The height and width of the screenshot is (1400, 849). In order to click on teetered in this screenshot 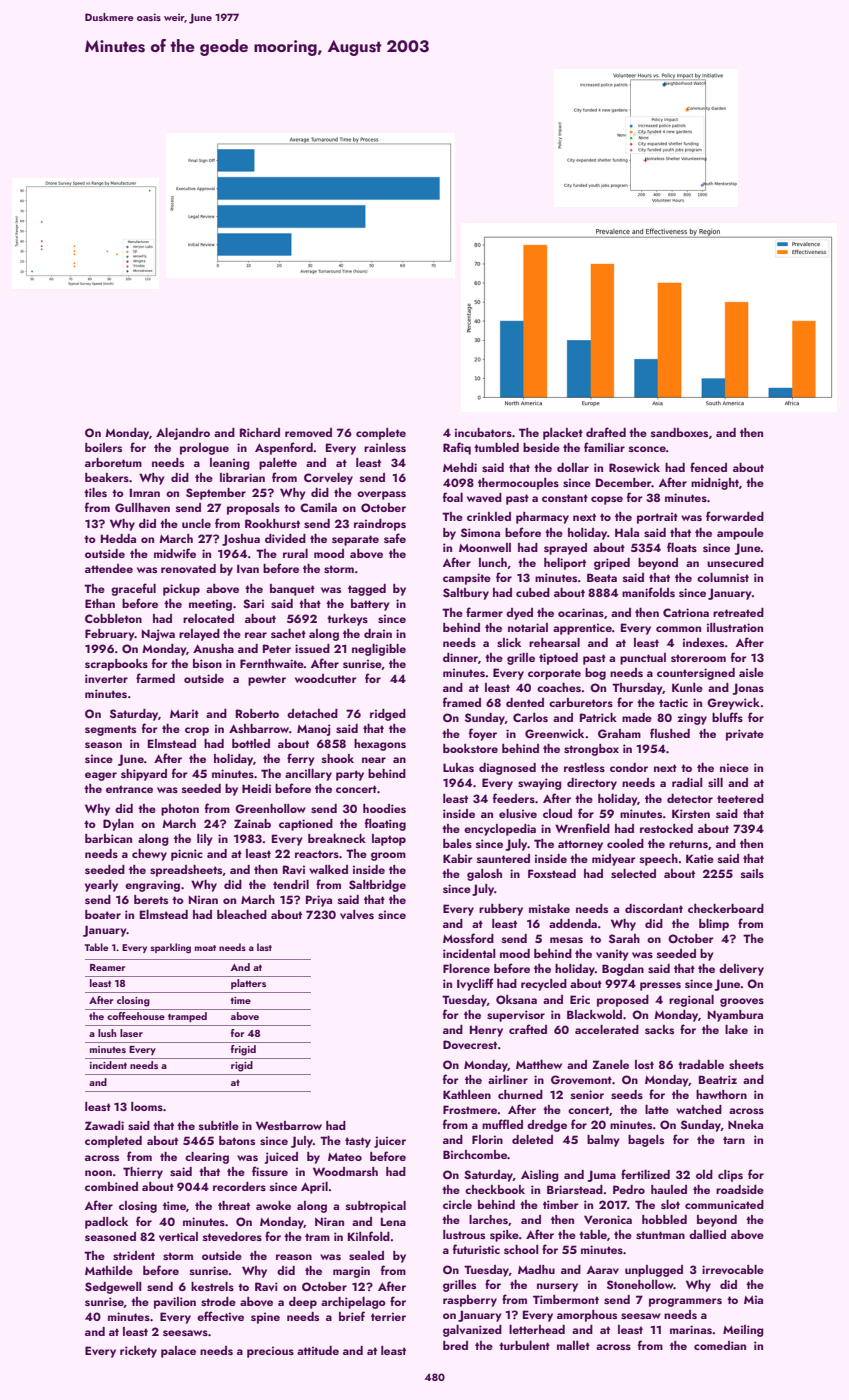, I will do `click(740, 798)`.
